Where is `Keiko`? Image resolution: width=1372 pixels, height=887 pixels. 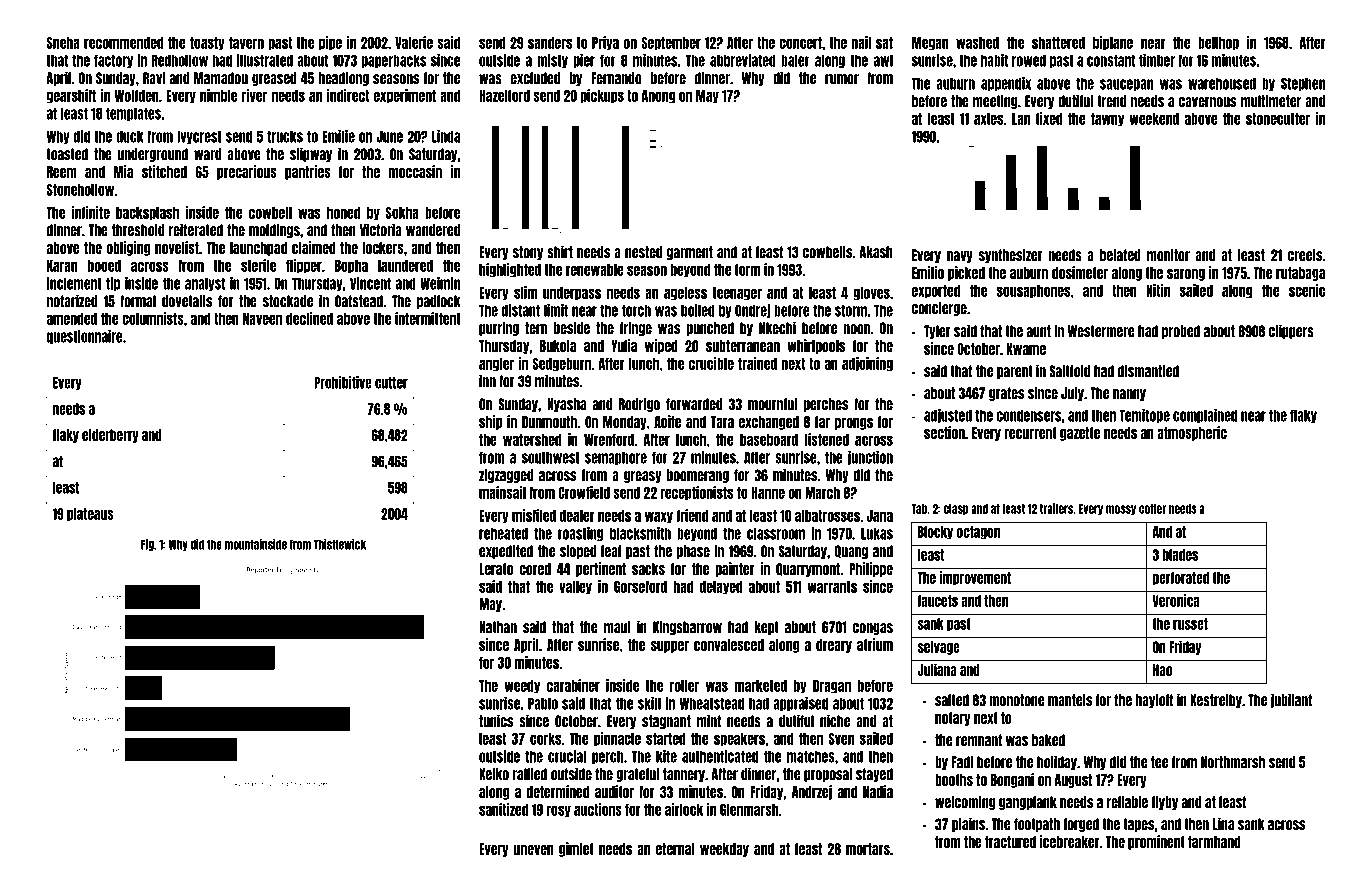
Keiko is located at coordinates (494, 774).
